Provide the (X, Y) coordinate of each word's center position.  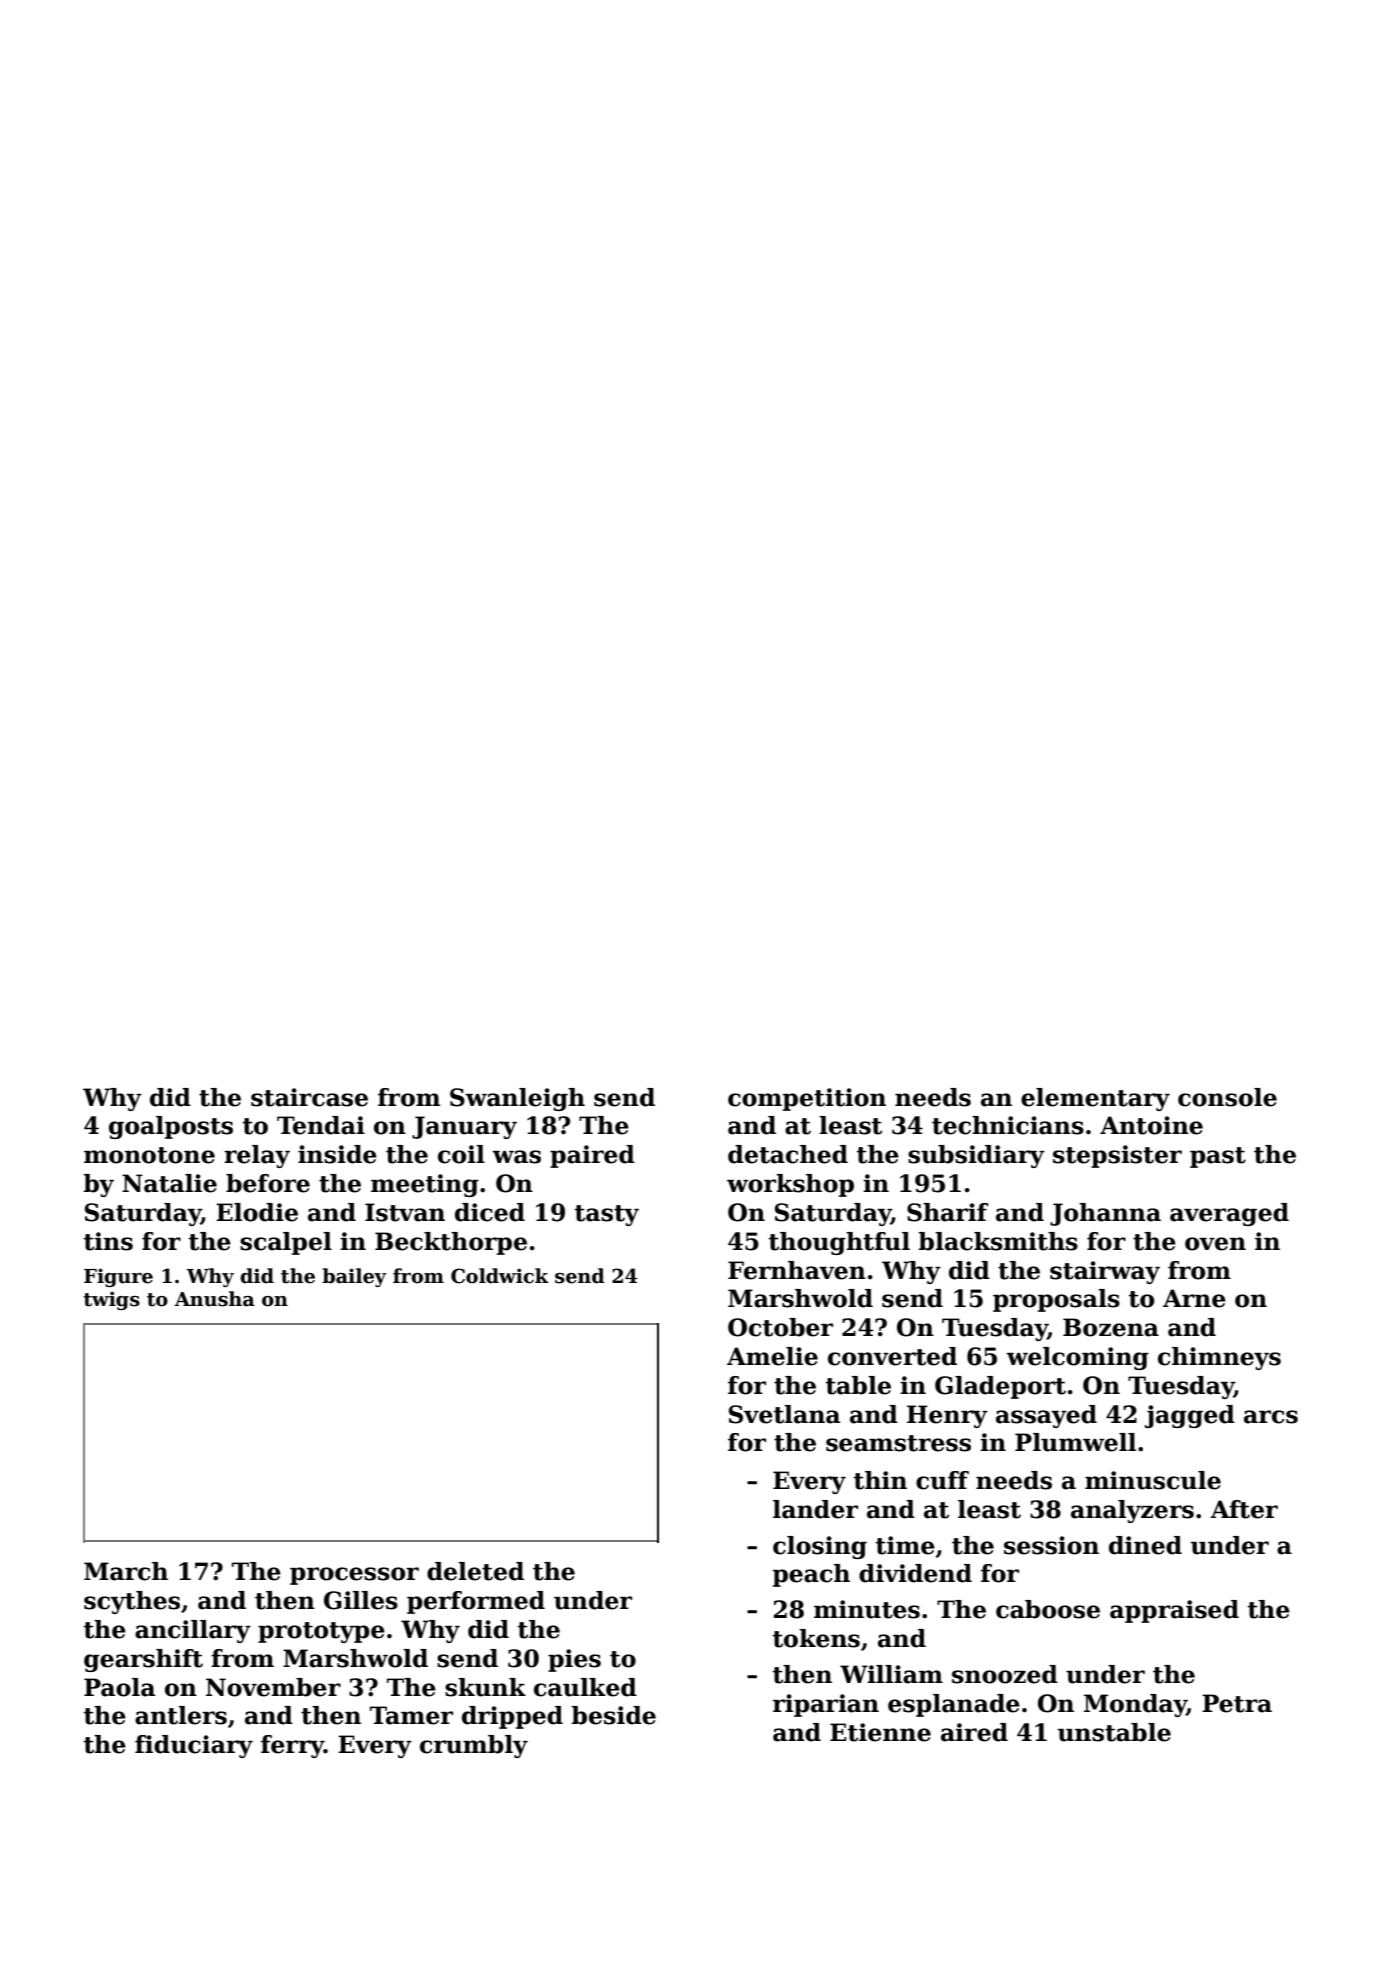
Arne (1194, 1298)
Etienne (880, 1732)
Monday (1135, 1705)
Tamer (411, 1715)
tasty (607, 1215)
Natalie (169, 1183)
